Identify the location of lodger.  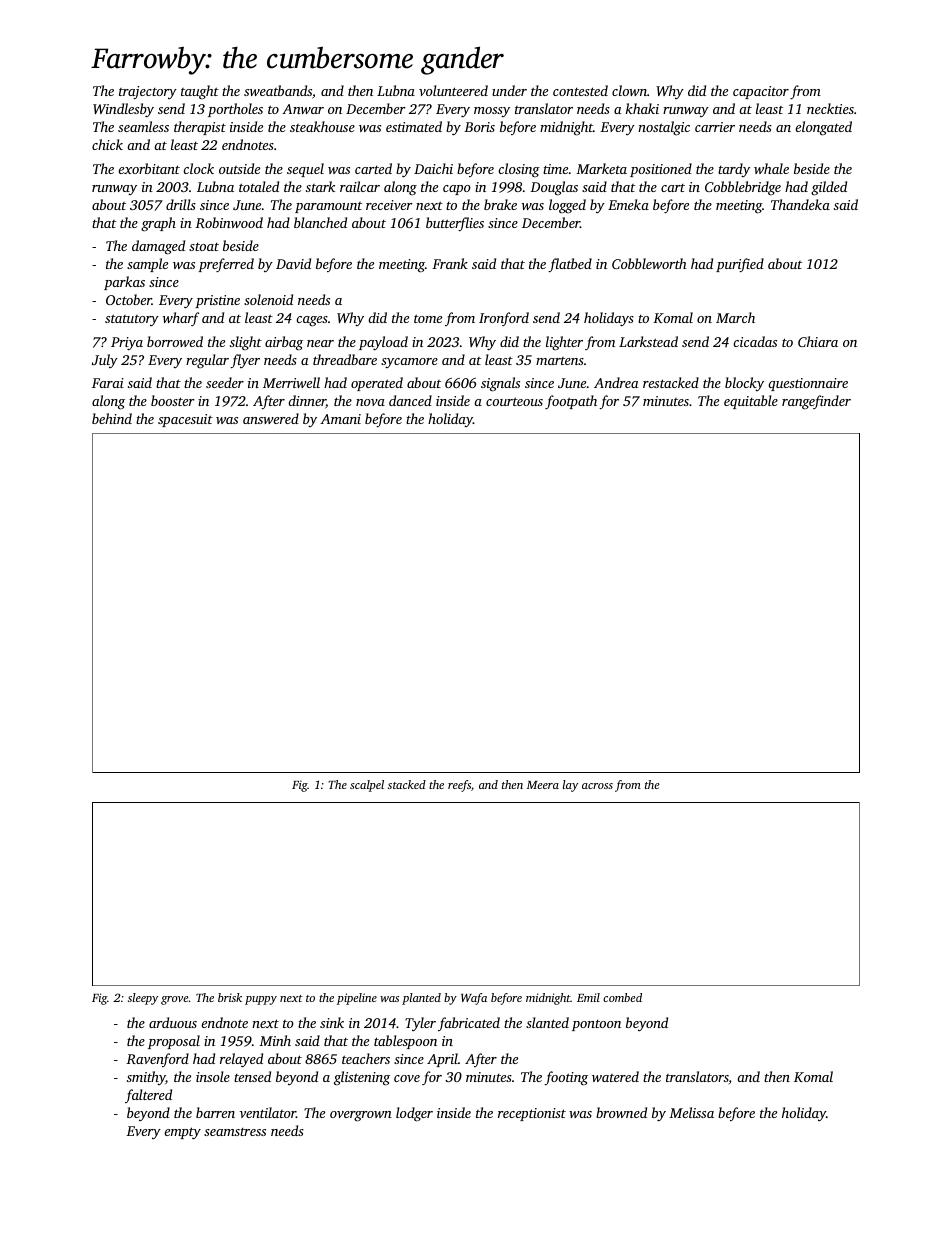
(414, 1114).
